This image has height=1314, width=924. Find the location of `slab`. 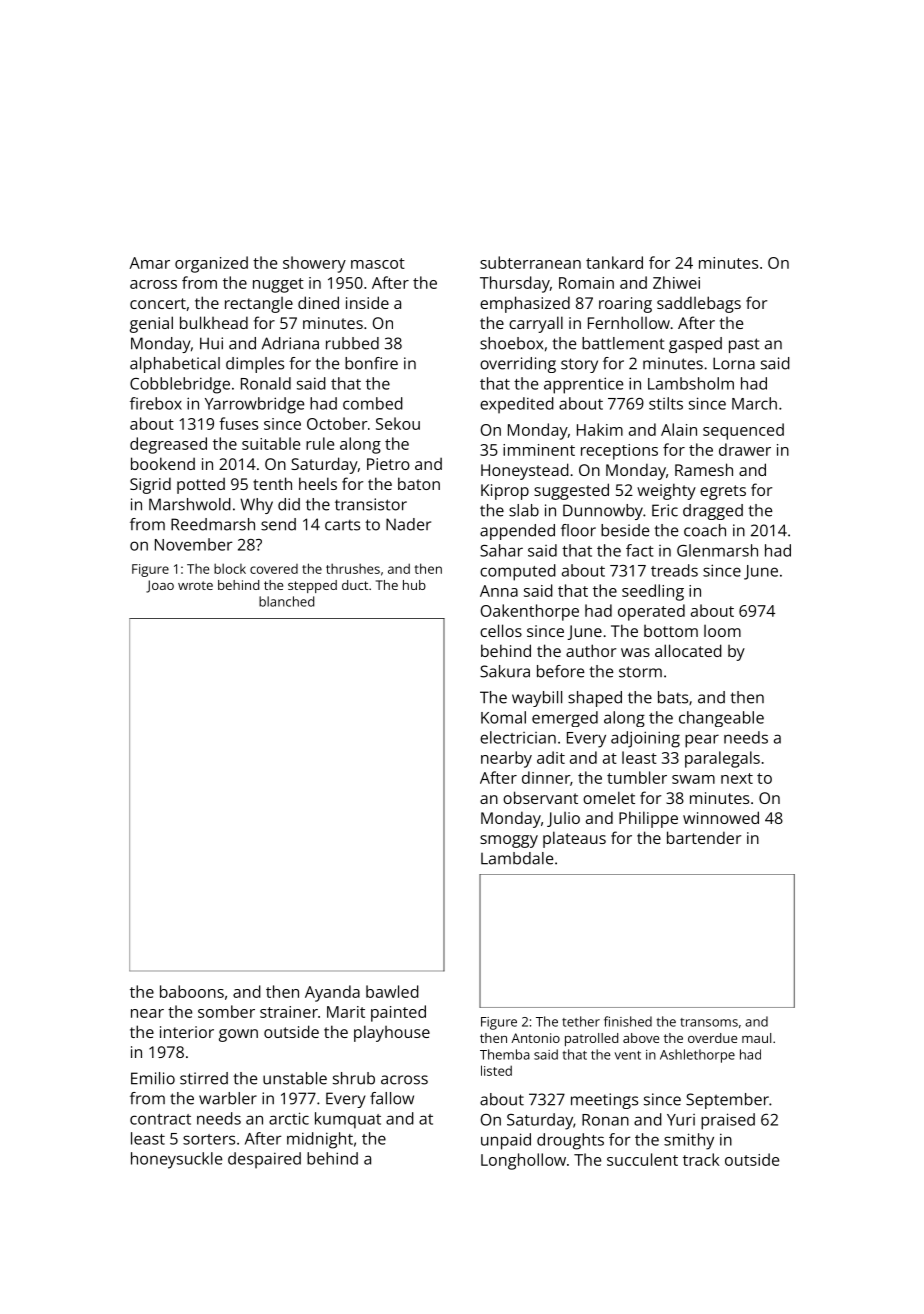

slab is located at coordinates (524, 510).
